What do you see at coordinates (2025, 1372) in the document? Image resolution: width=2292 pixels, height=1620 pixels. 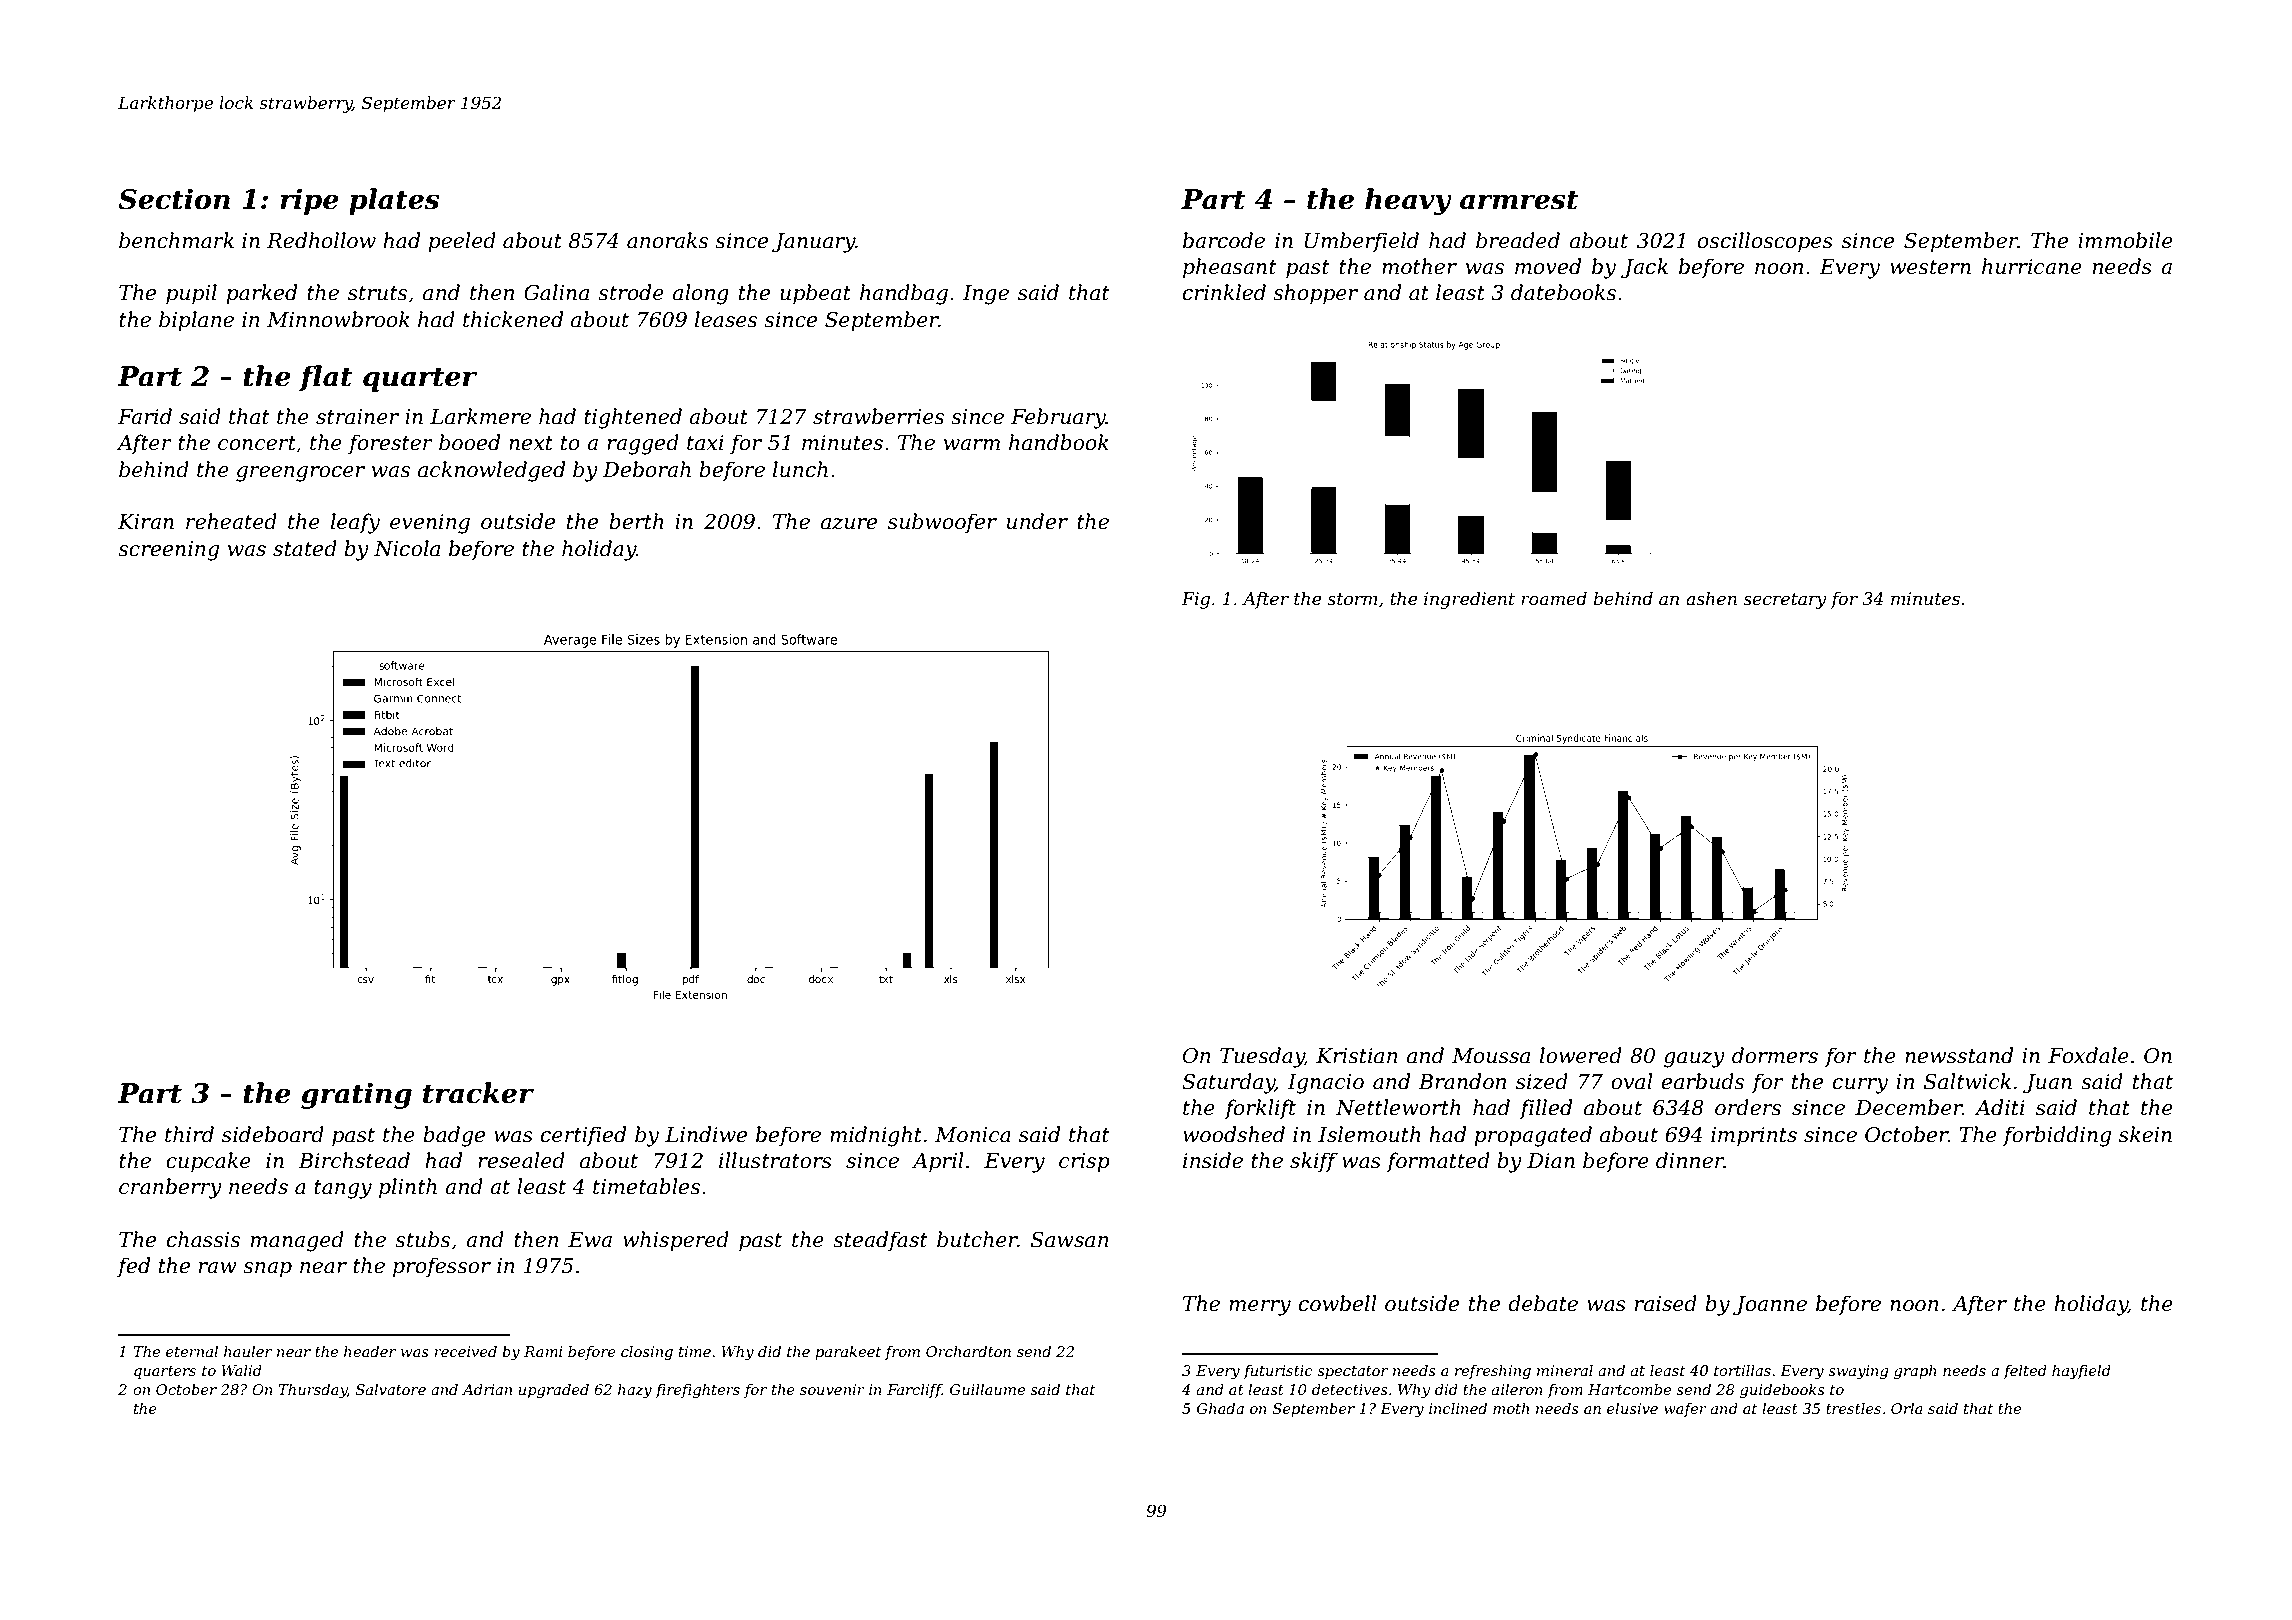 I see `felted` at bounding box center [2025, 1372].
